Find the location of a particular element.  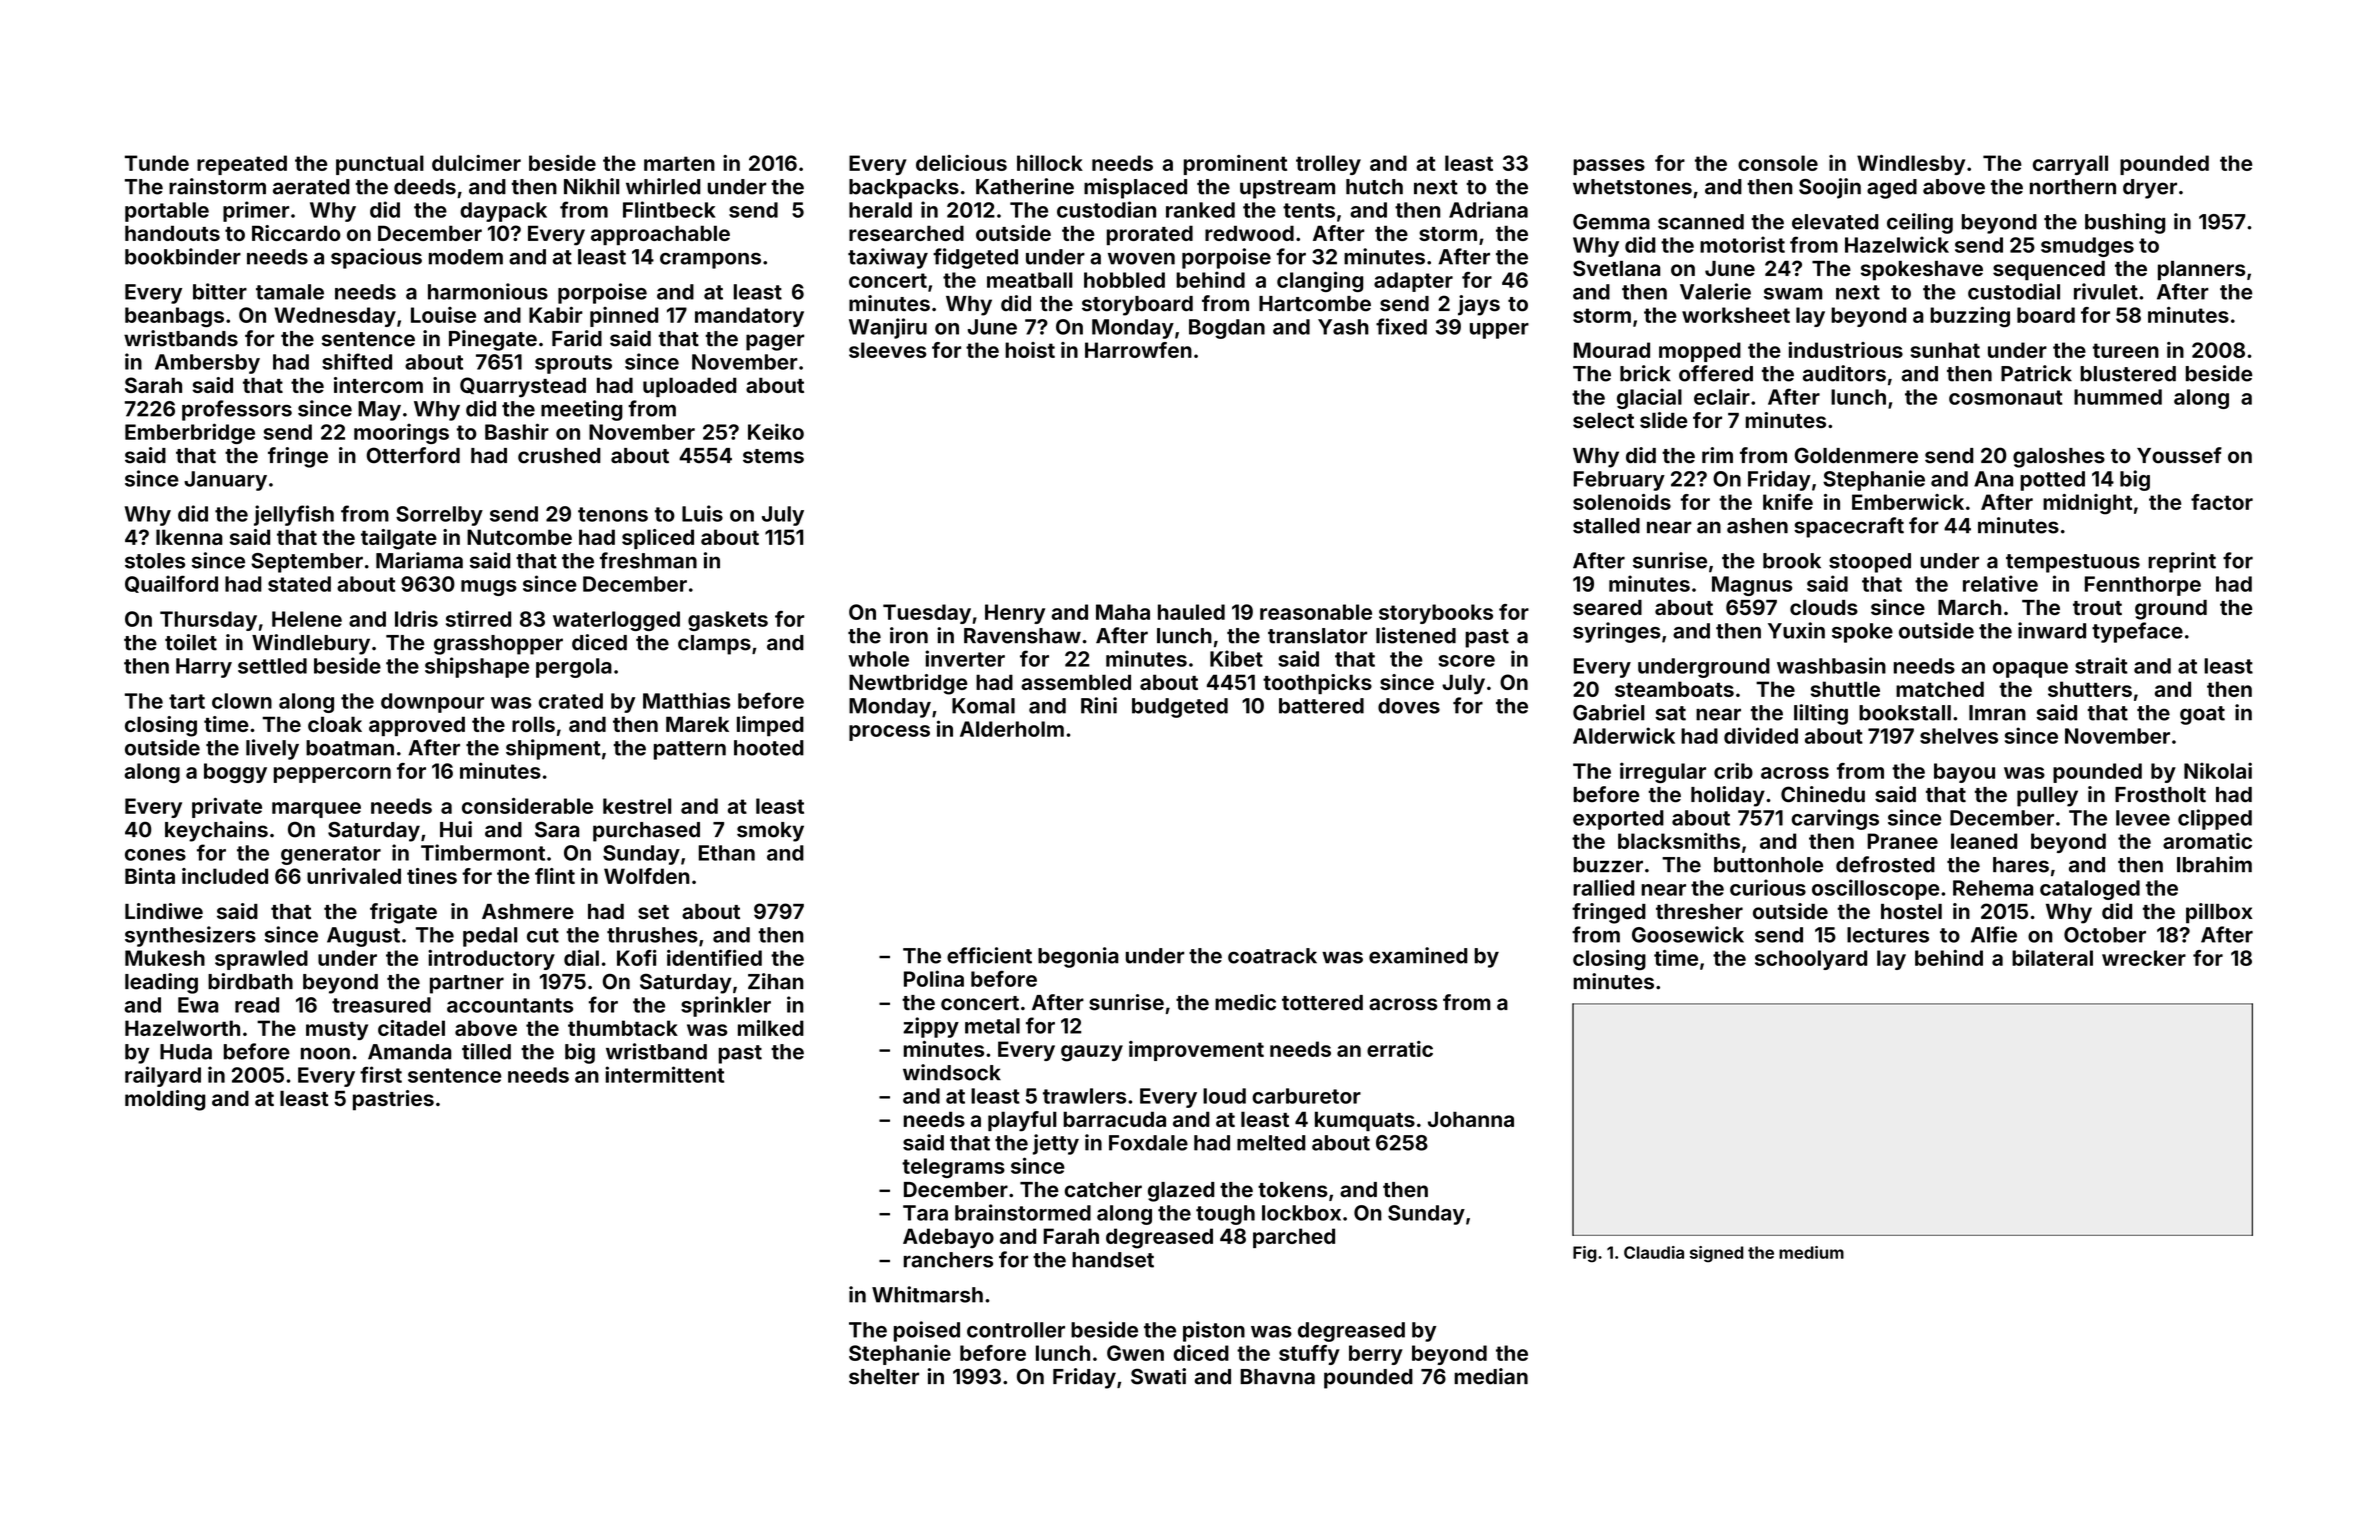

gauzy is located at coordinates (1092, 1053).
